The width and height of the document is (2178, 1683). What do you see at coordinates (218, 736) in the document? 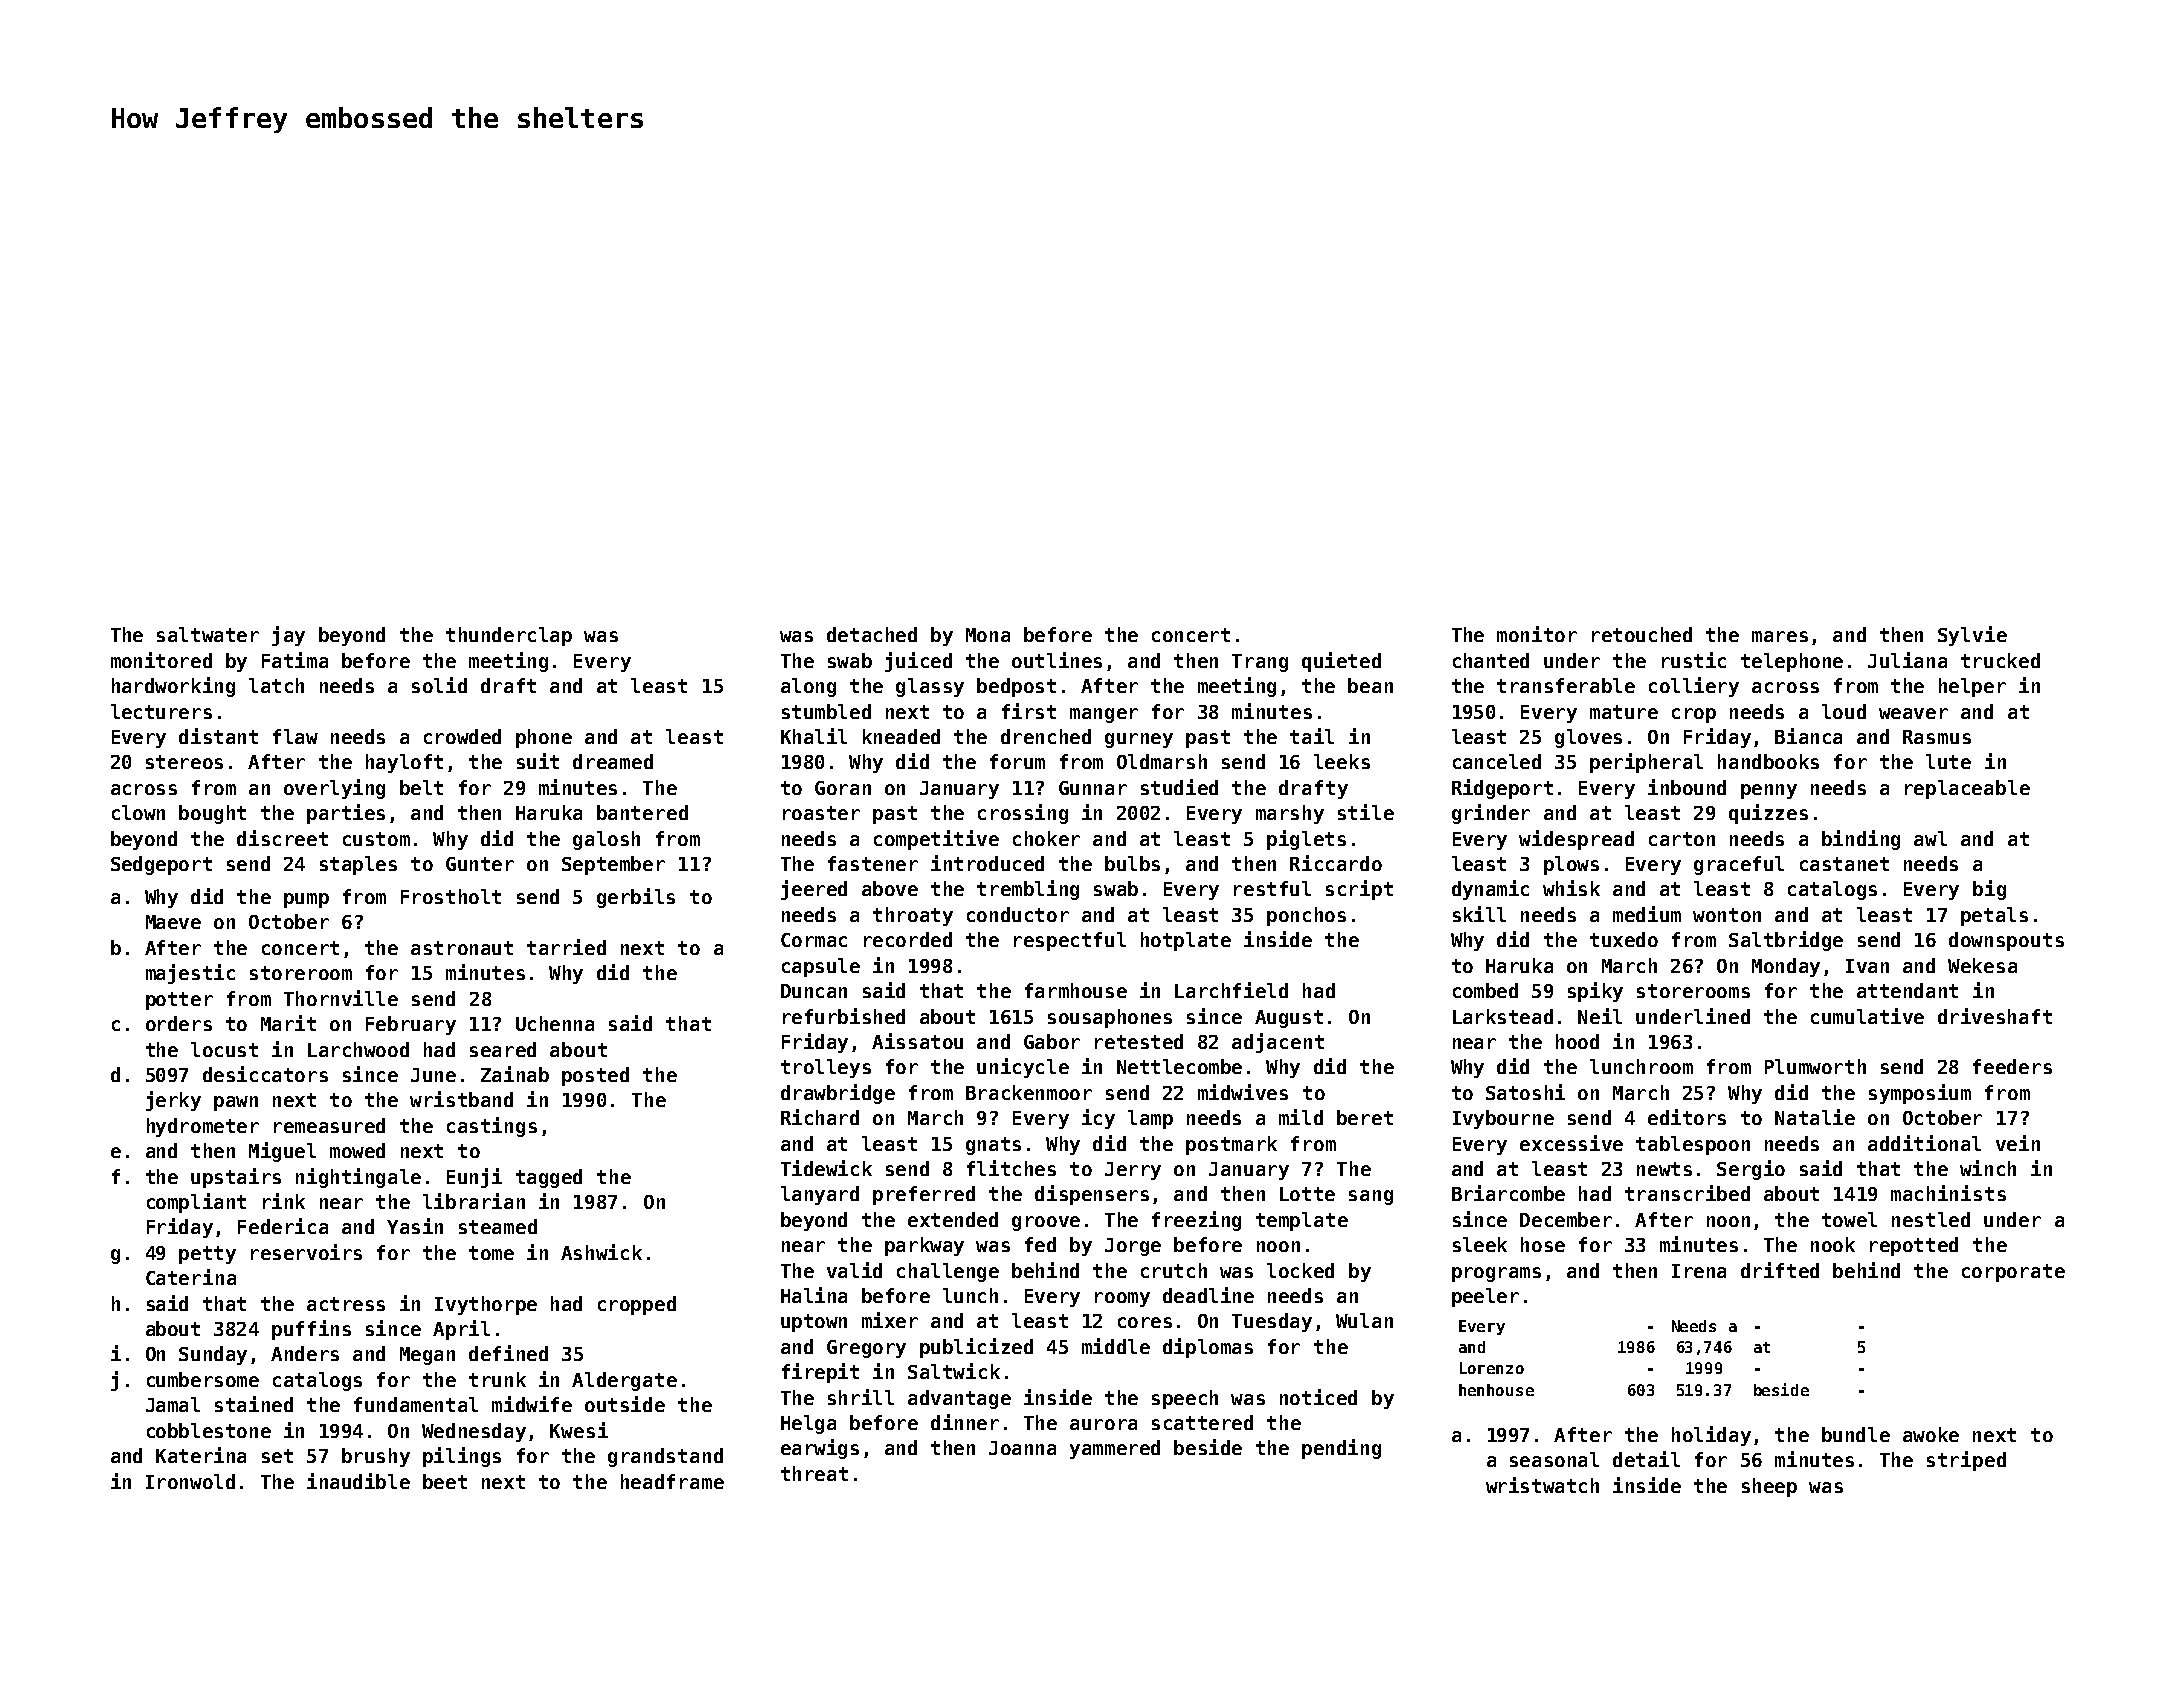
I see `distant` at bounding box center [218, 736].
